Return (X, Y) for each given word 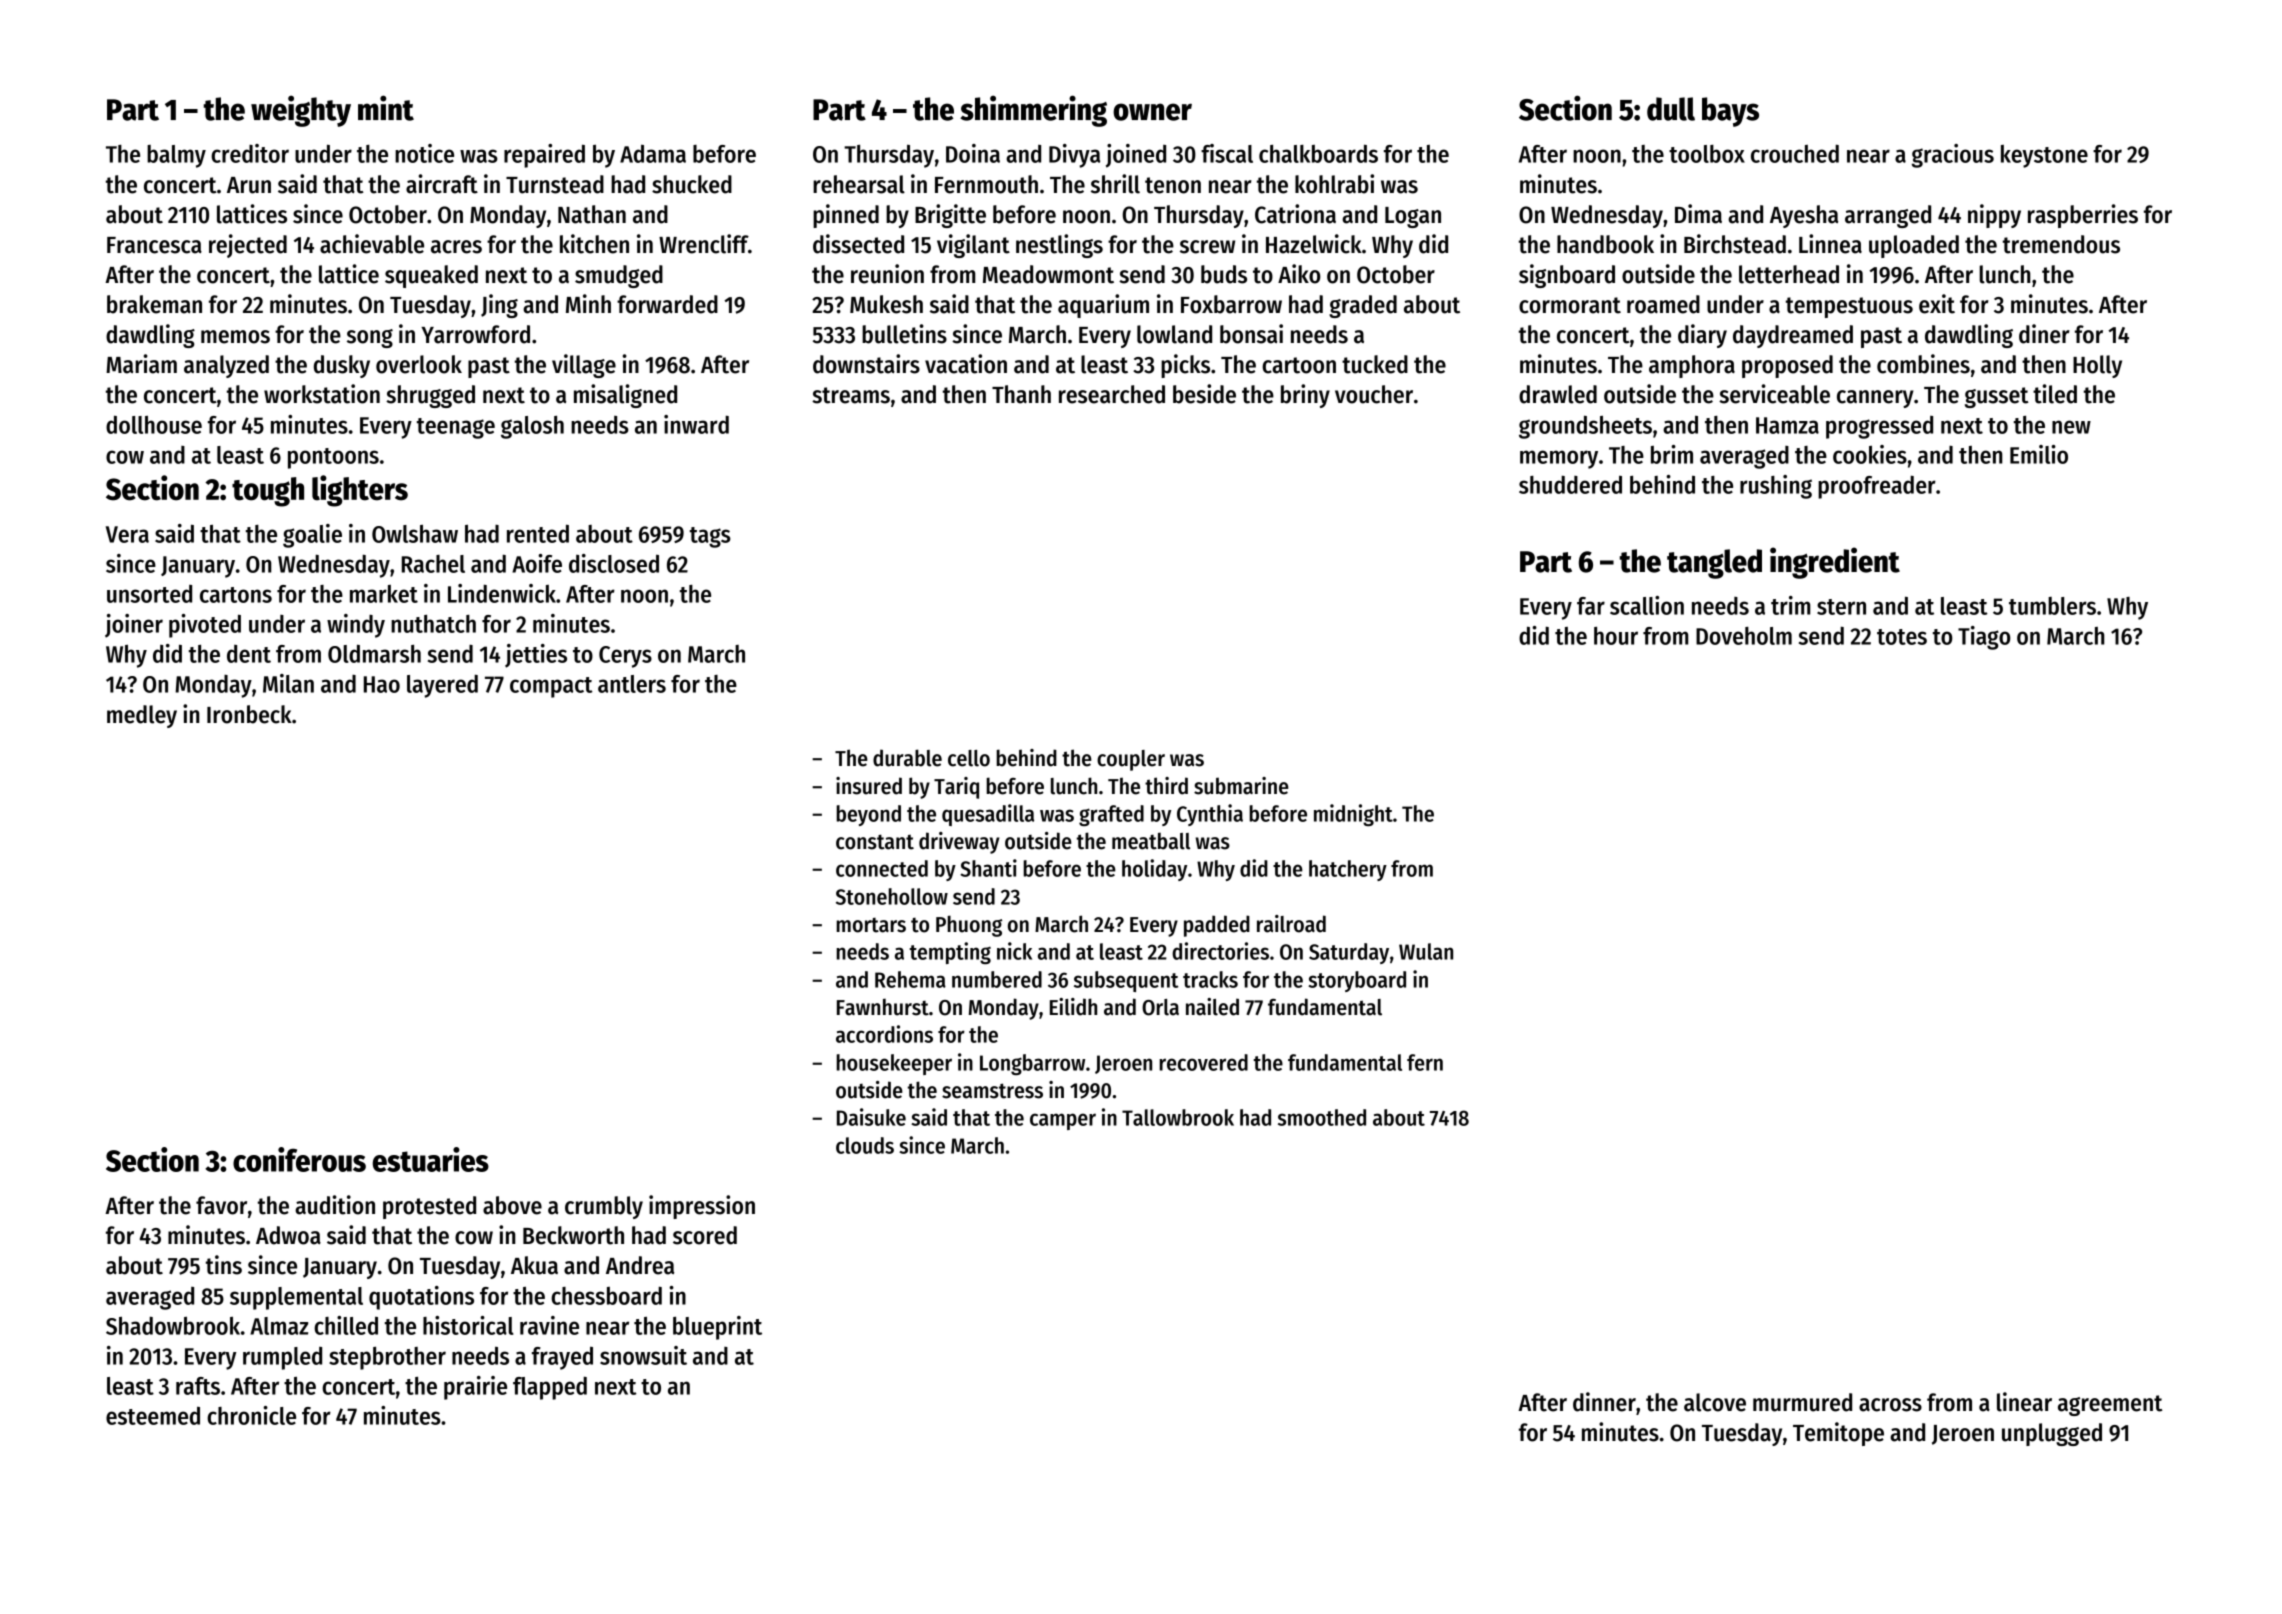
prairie (475, 1388)
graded (1363, 306)
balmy (176, 156)
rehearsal (859, 184)
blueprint (717, 1328)
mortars (871, 925)
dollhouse (154, 425)
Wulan (1426, 951)
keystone (2044, 156)
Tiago (1984, 638)
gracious (1953, 156)
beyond (868, 815)
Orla (1160, 1007)
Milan (288, 683)
